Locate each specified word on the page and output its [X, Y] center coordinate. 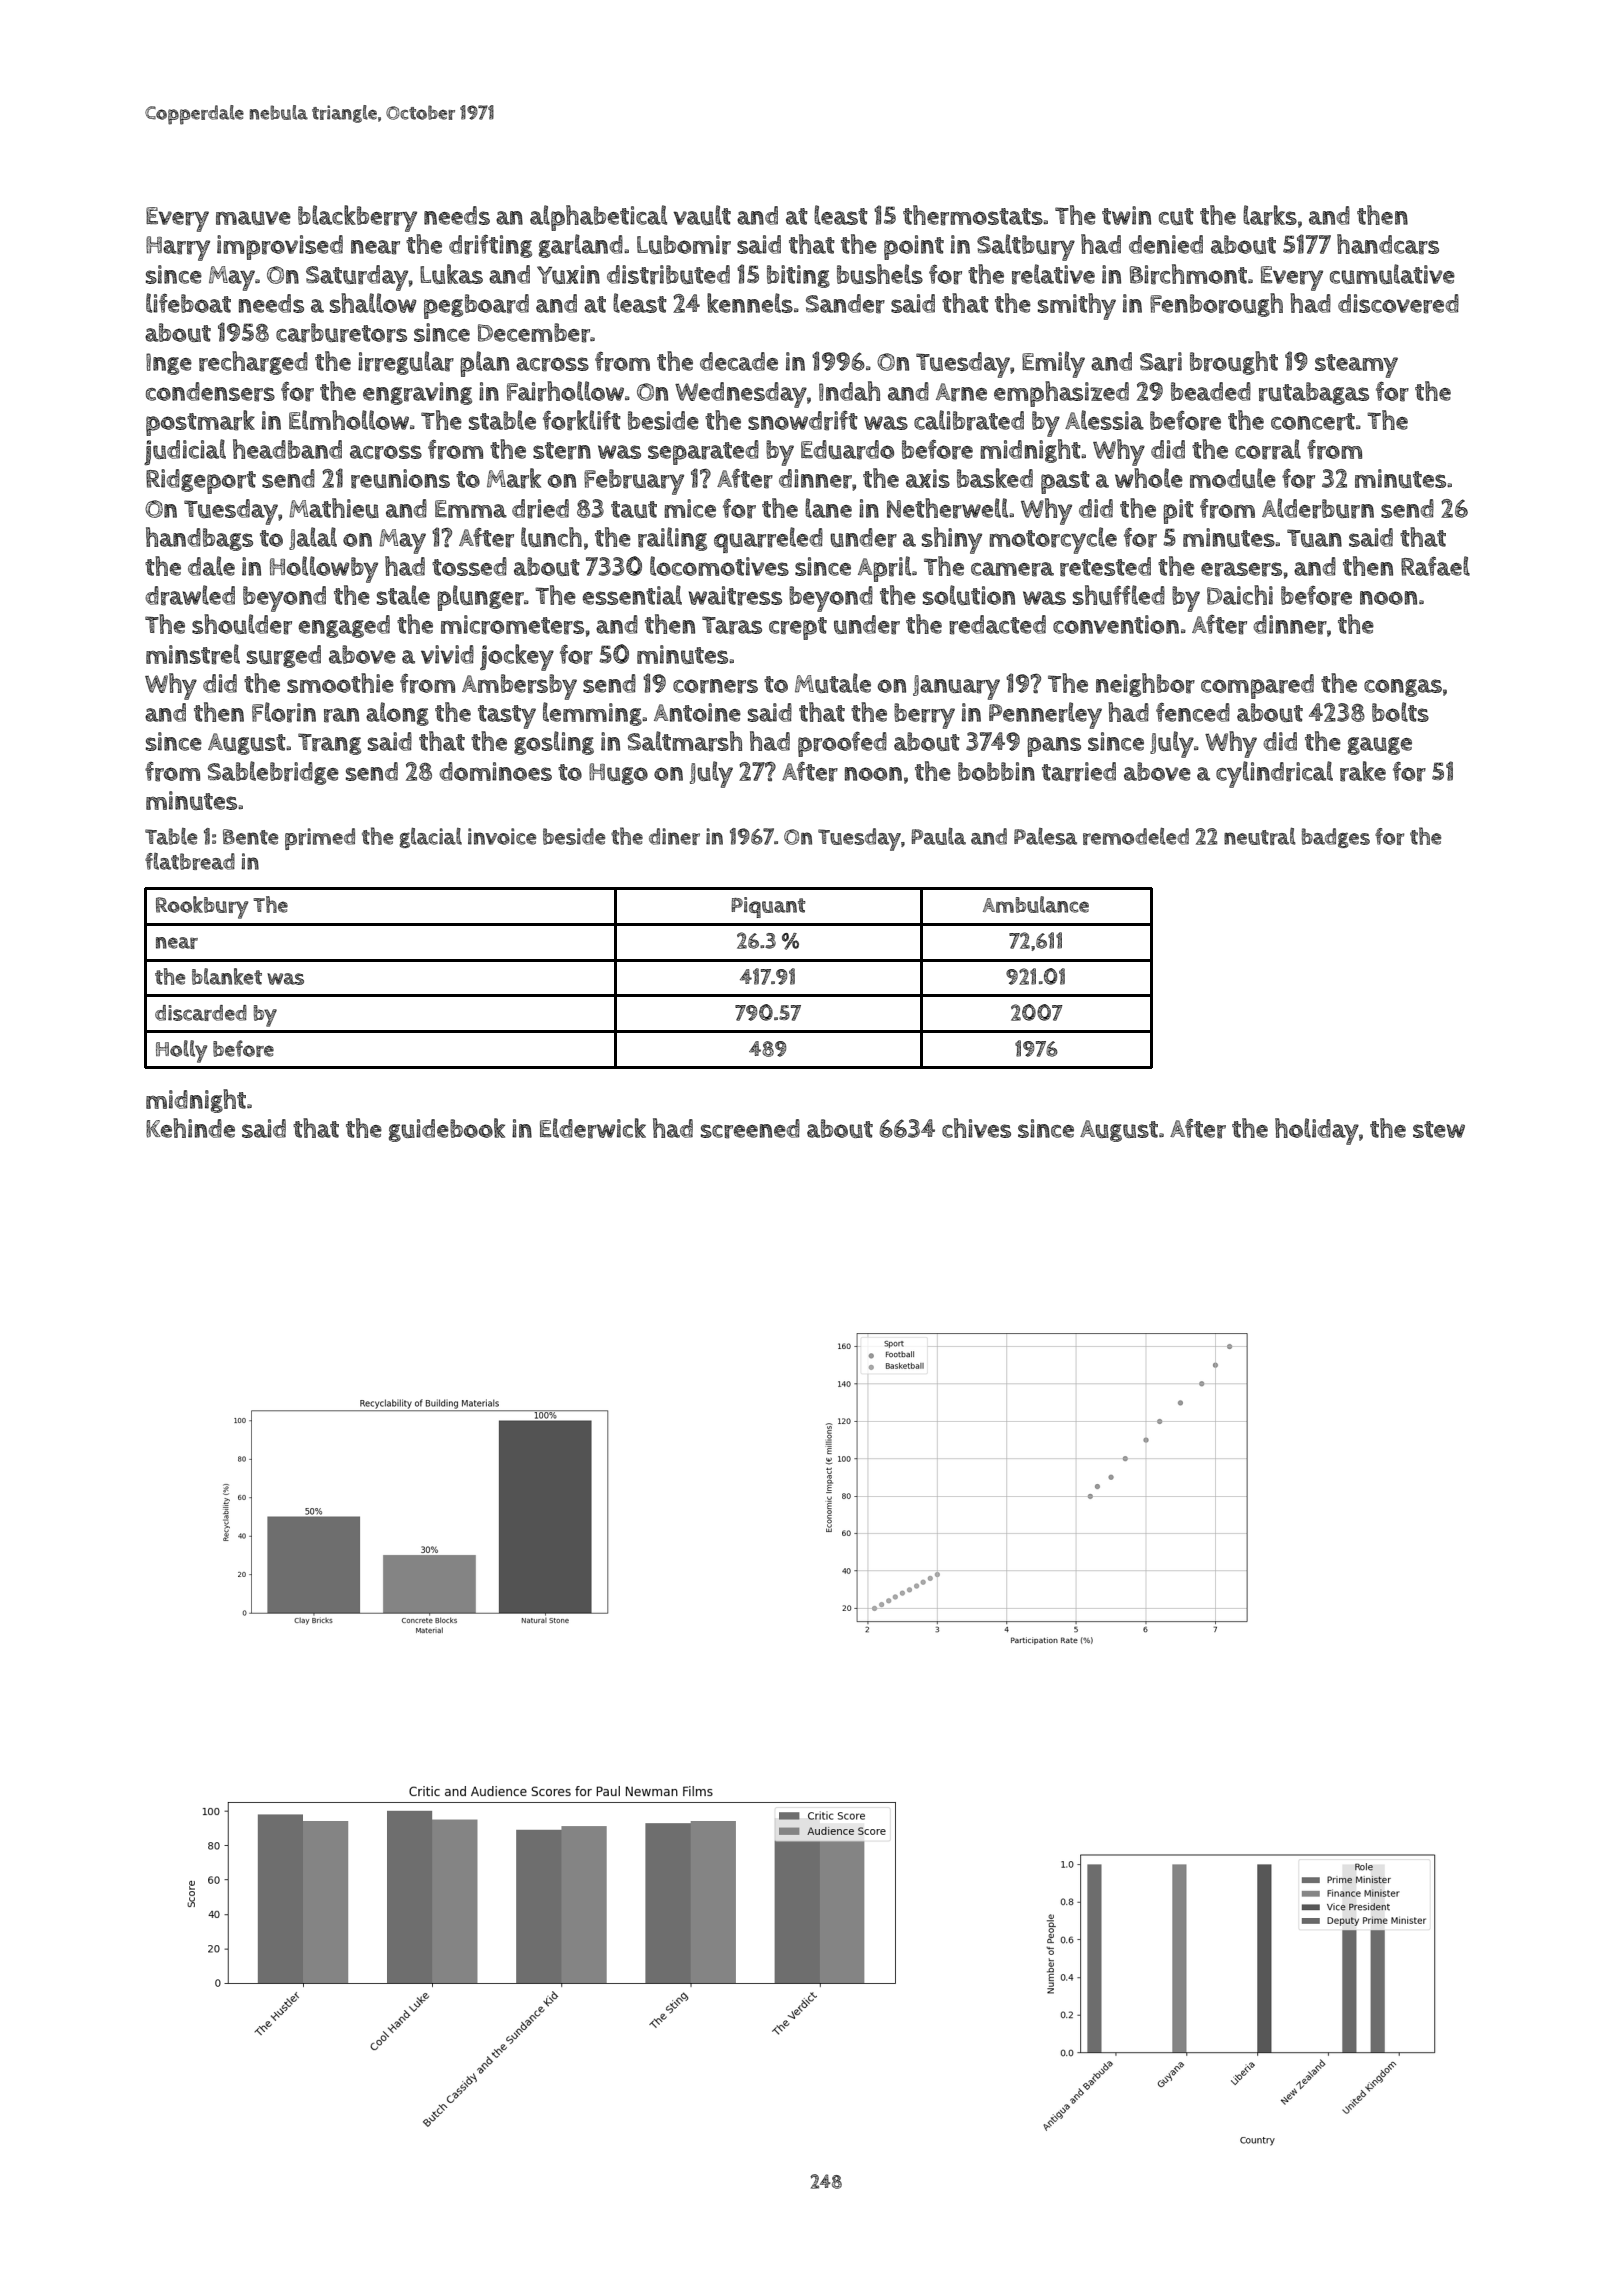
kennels [750, 303]
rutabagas [1314, 393]
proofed [842, 744]
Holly [182, 1051]
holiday [1317, 1131]
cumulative [1392, 274]
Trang [329, 744]
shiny [952, 540]
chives [976, 1128]
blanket [227, 976]
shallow [373, 303]
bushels [880, 274]
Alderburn [1318, 508]
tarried [1079, 772]
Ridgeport [201, 481]
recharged [253, 363]
